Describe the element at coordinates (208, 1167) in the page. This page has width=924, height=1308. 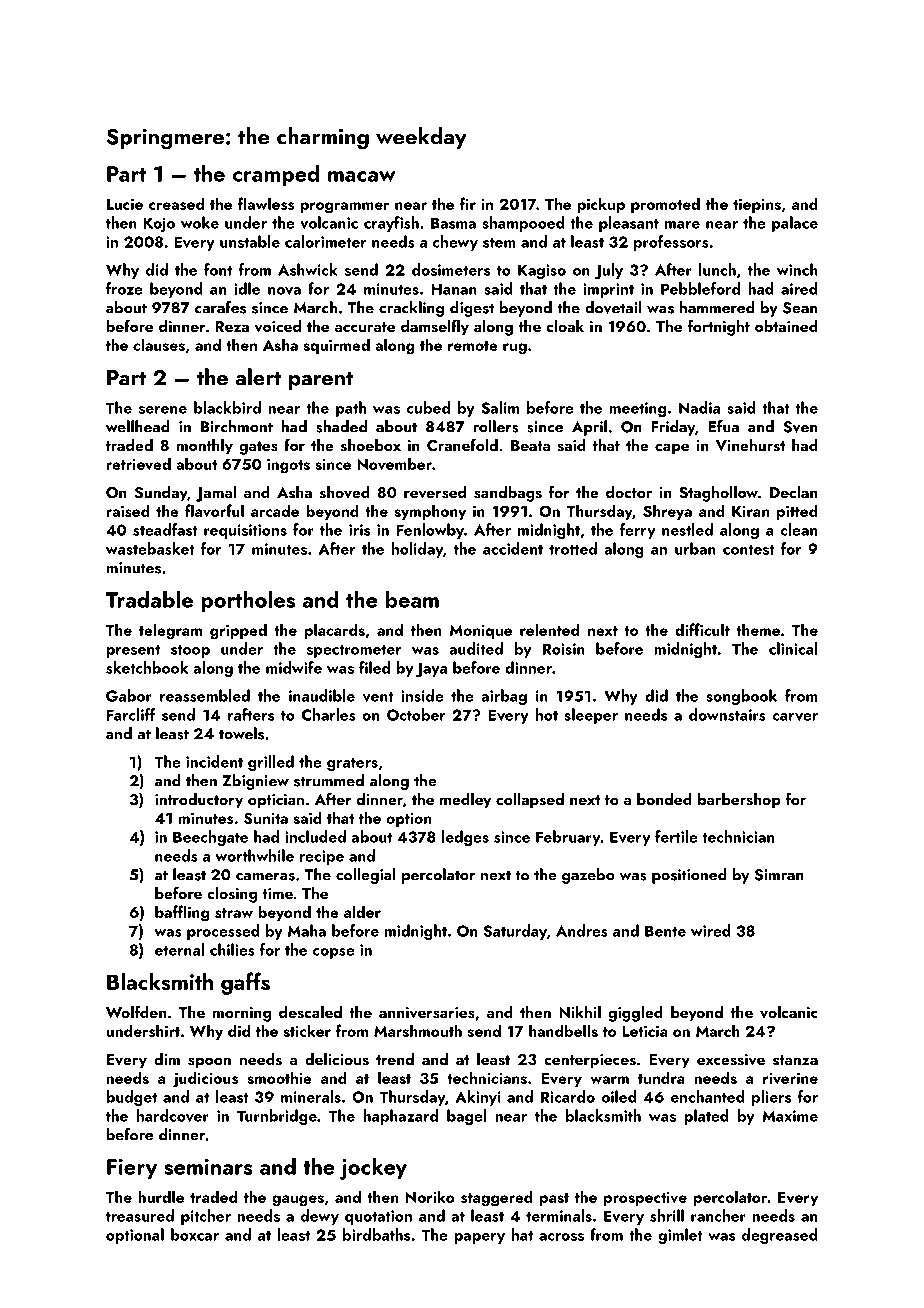
I see `seminars` at that location.
